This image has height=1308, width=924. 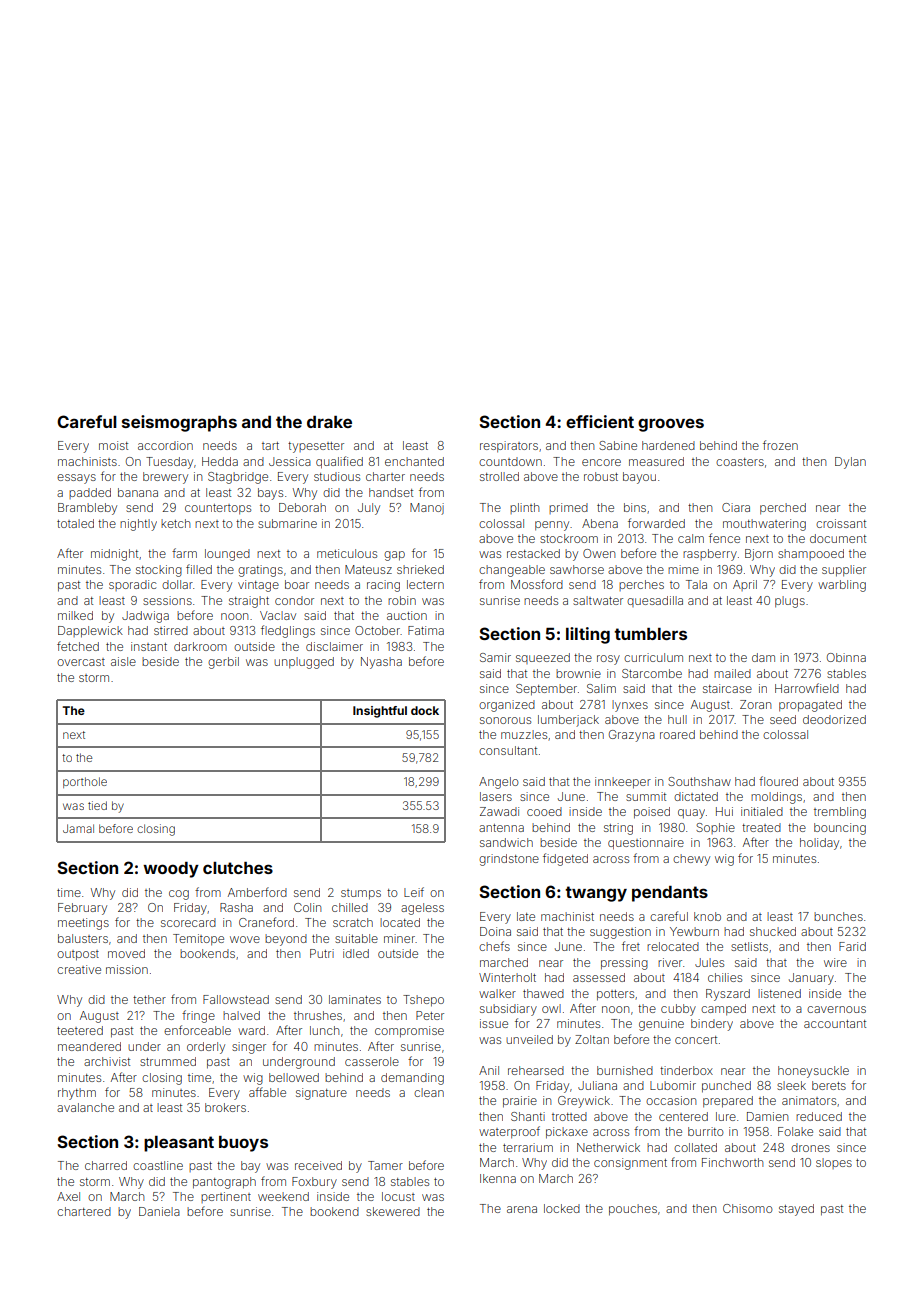 What do you see at coordinates (748, 1208) in the image?
I see `Chisomo` at bounding box center [748, 1208].
